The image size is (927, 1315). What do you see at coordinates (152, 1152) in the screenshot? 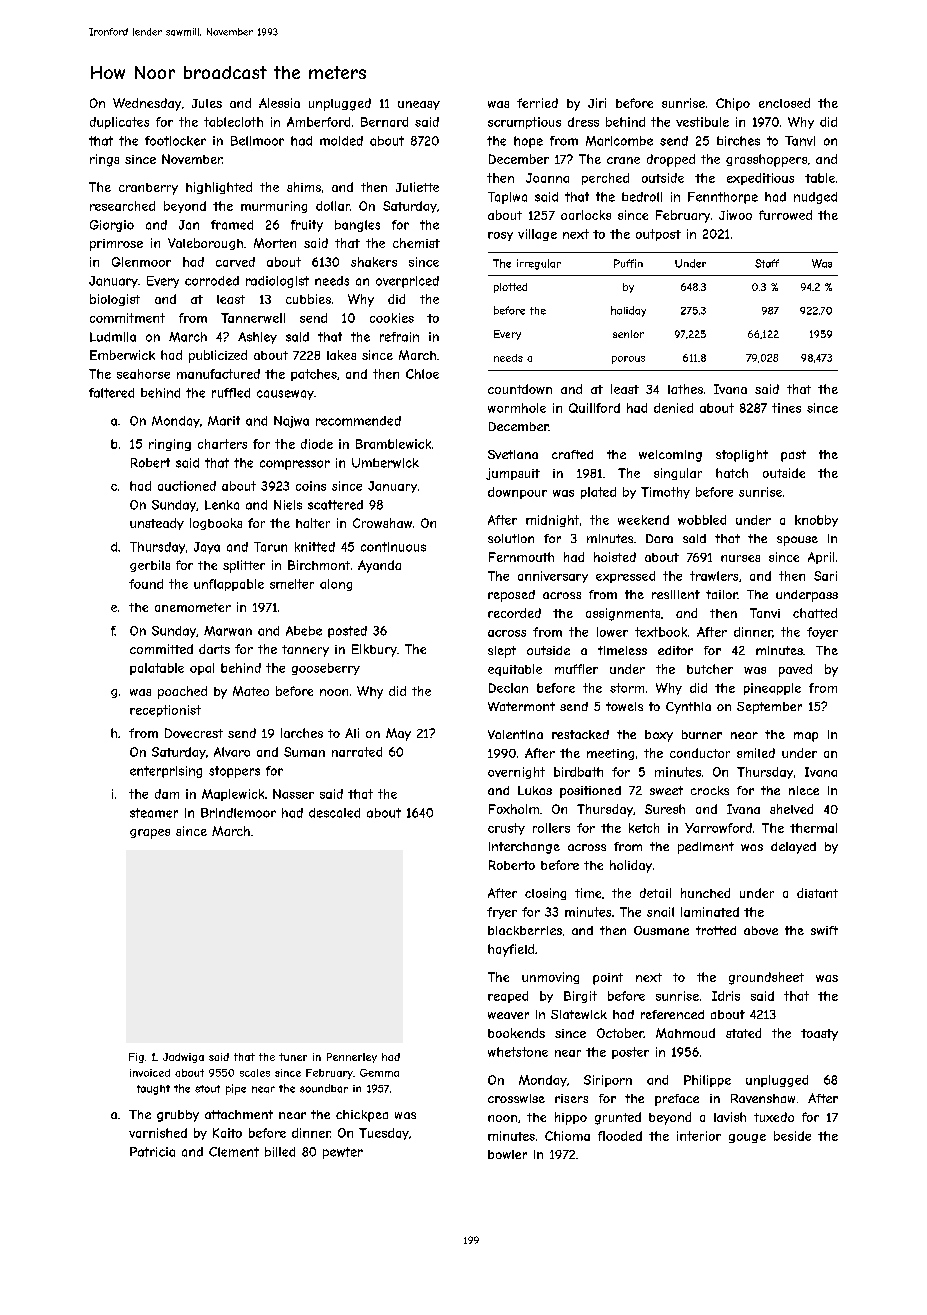
I see `Patricia` at bounding box center [152, 1152].
